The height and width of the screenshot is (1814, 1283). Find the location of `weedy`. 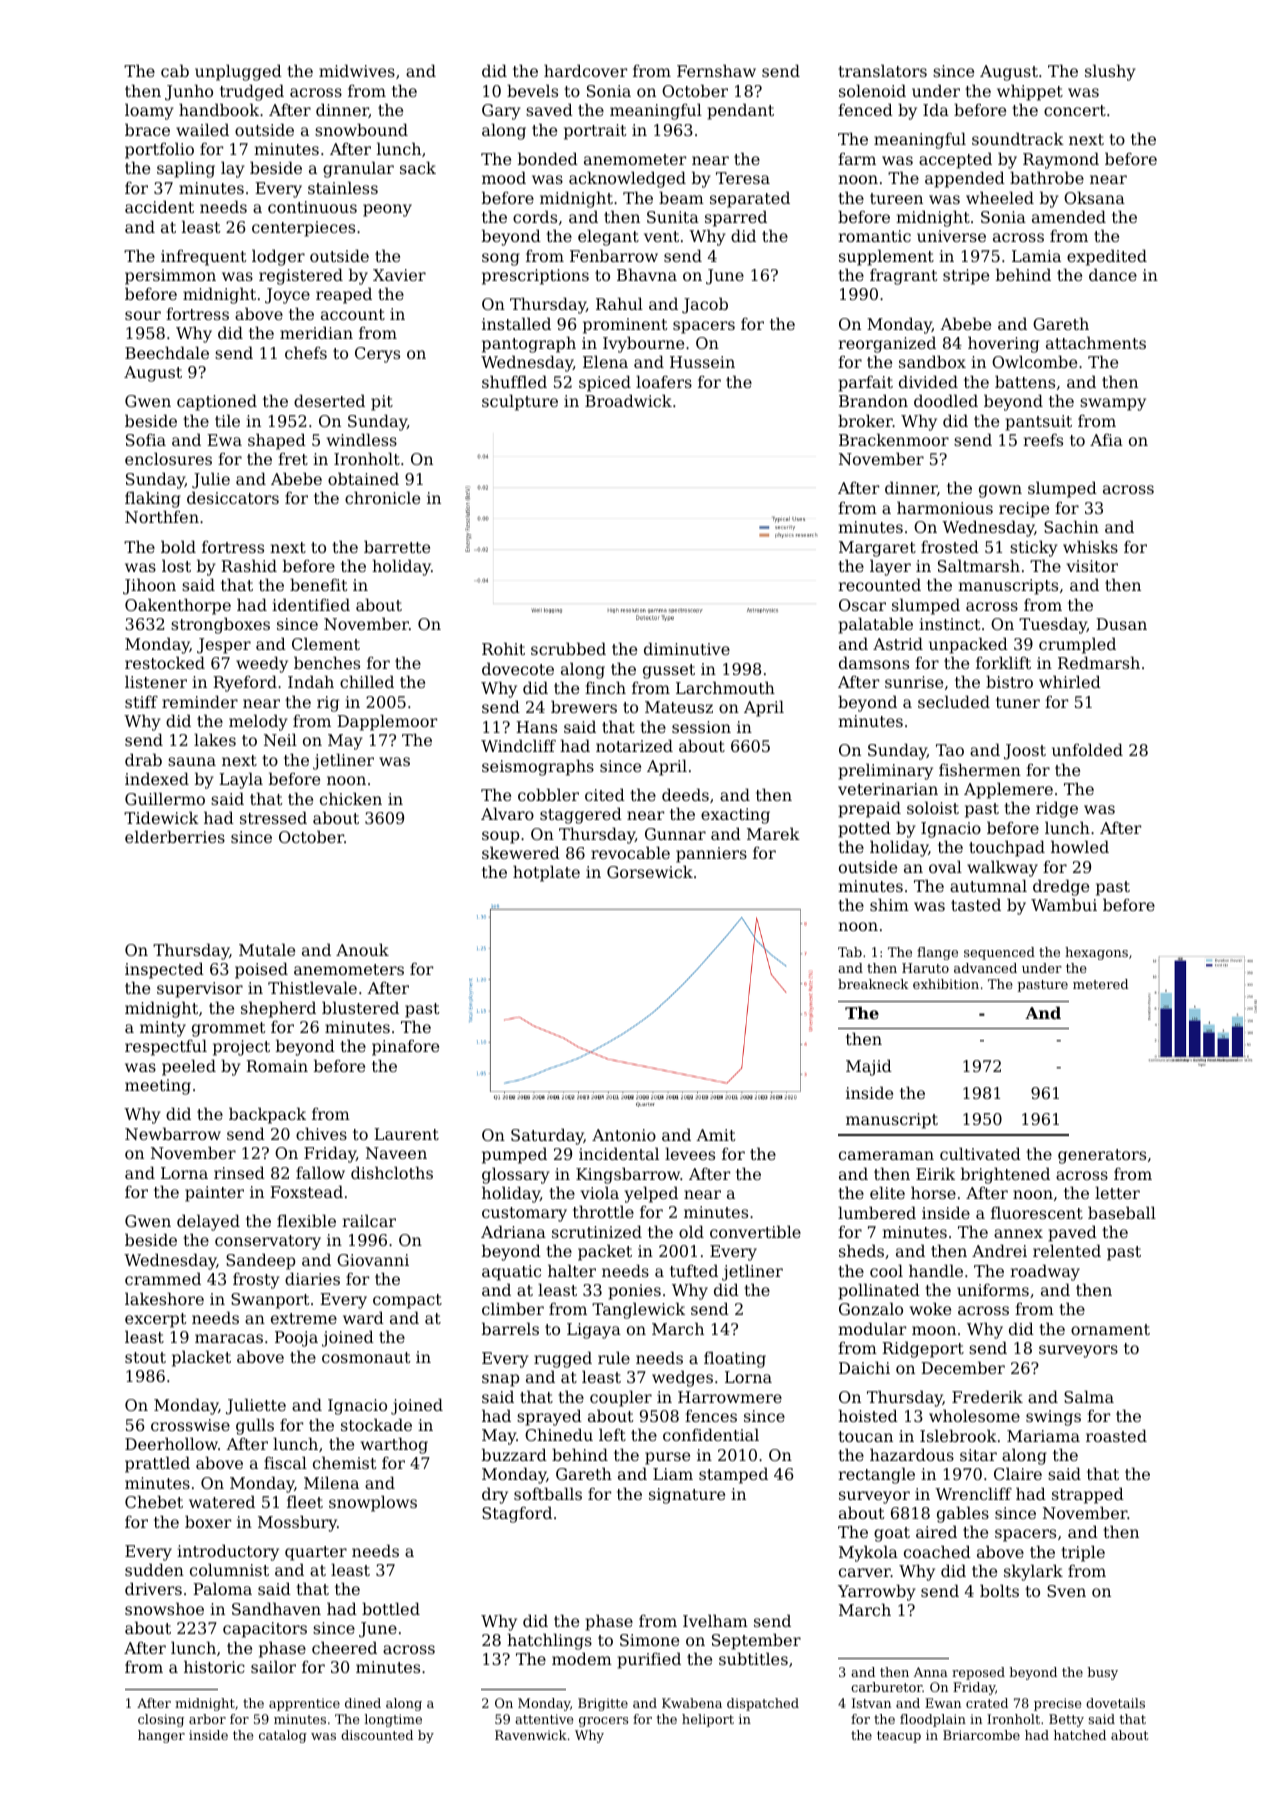

weedy is located at coordinates (262, 664).
